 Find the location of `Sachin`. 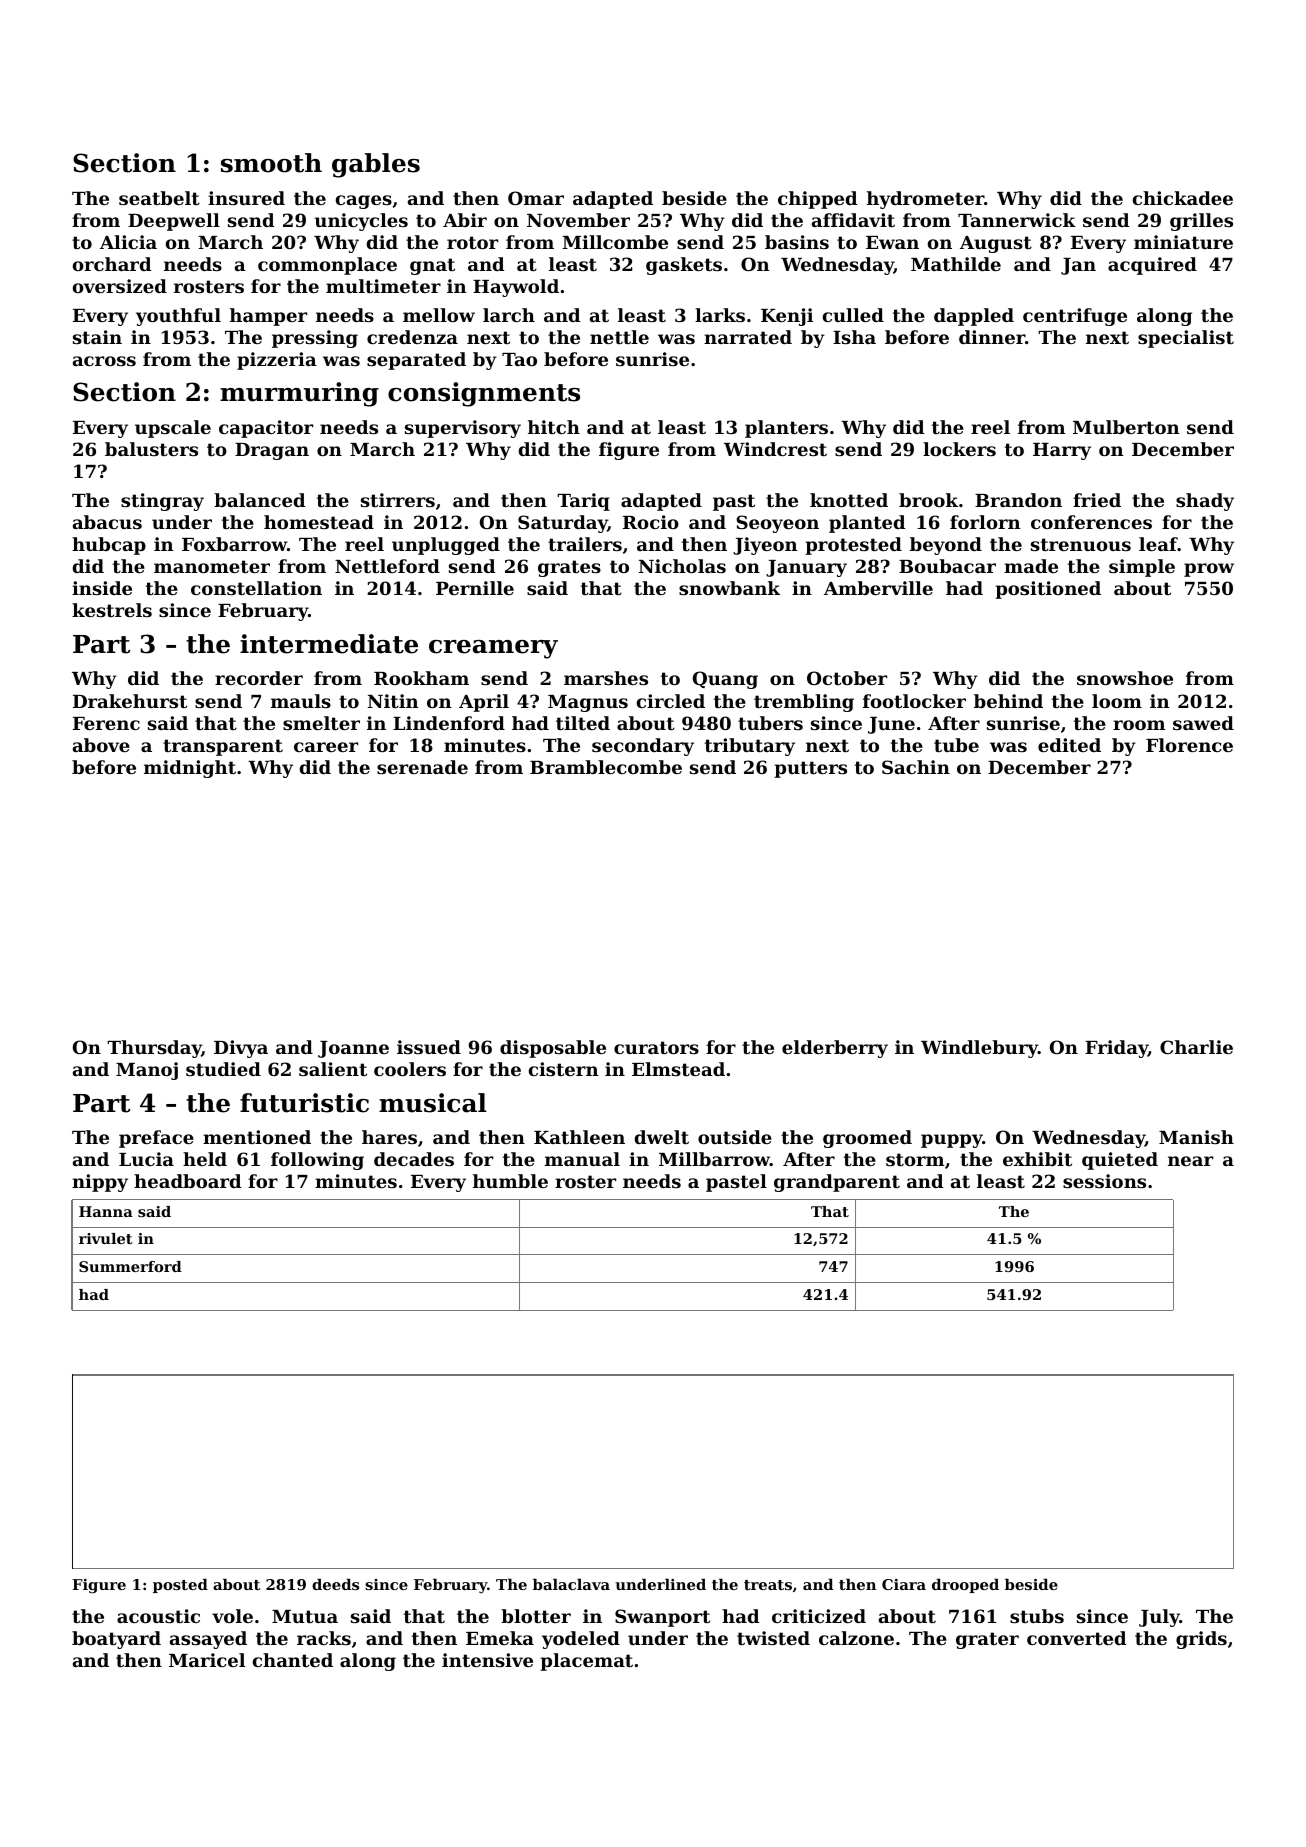

Sachin is located at coordinates (916, 767).
